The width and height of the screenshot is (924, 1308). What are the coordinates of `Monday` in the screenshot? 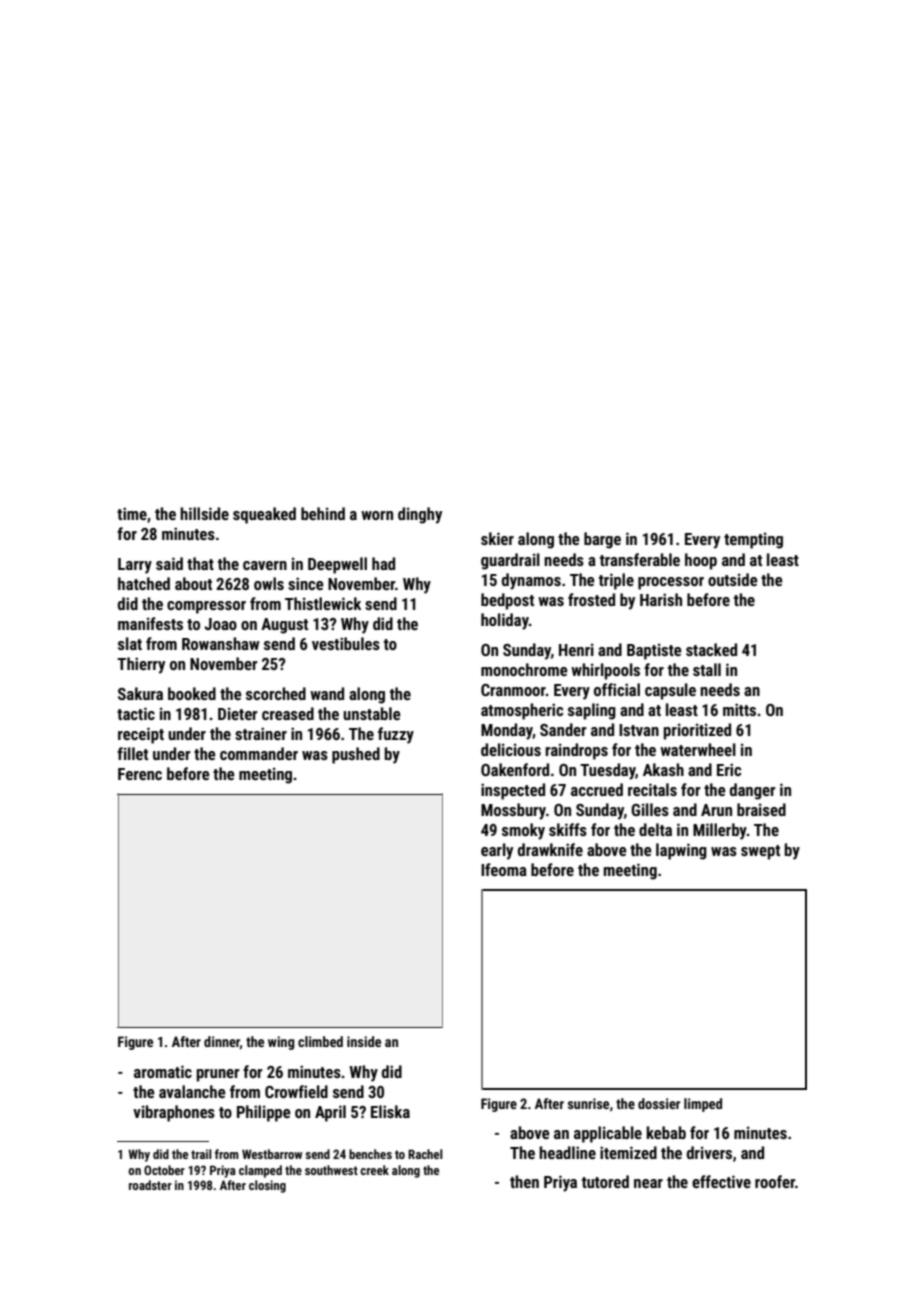 It's located at (507, 731).
